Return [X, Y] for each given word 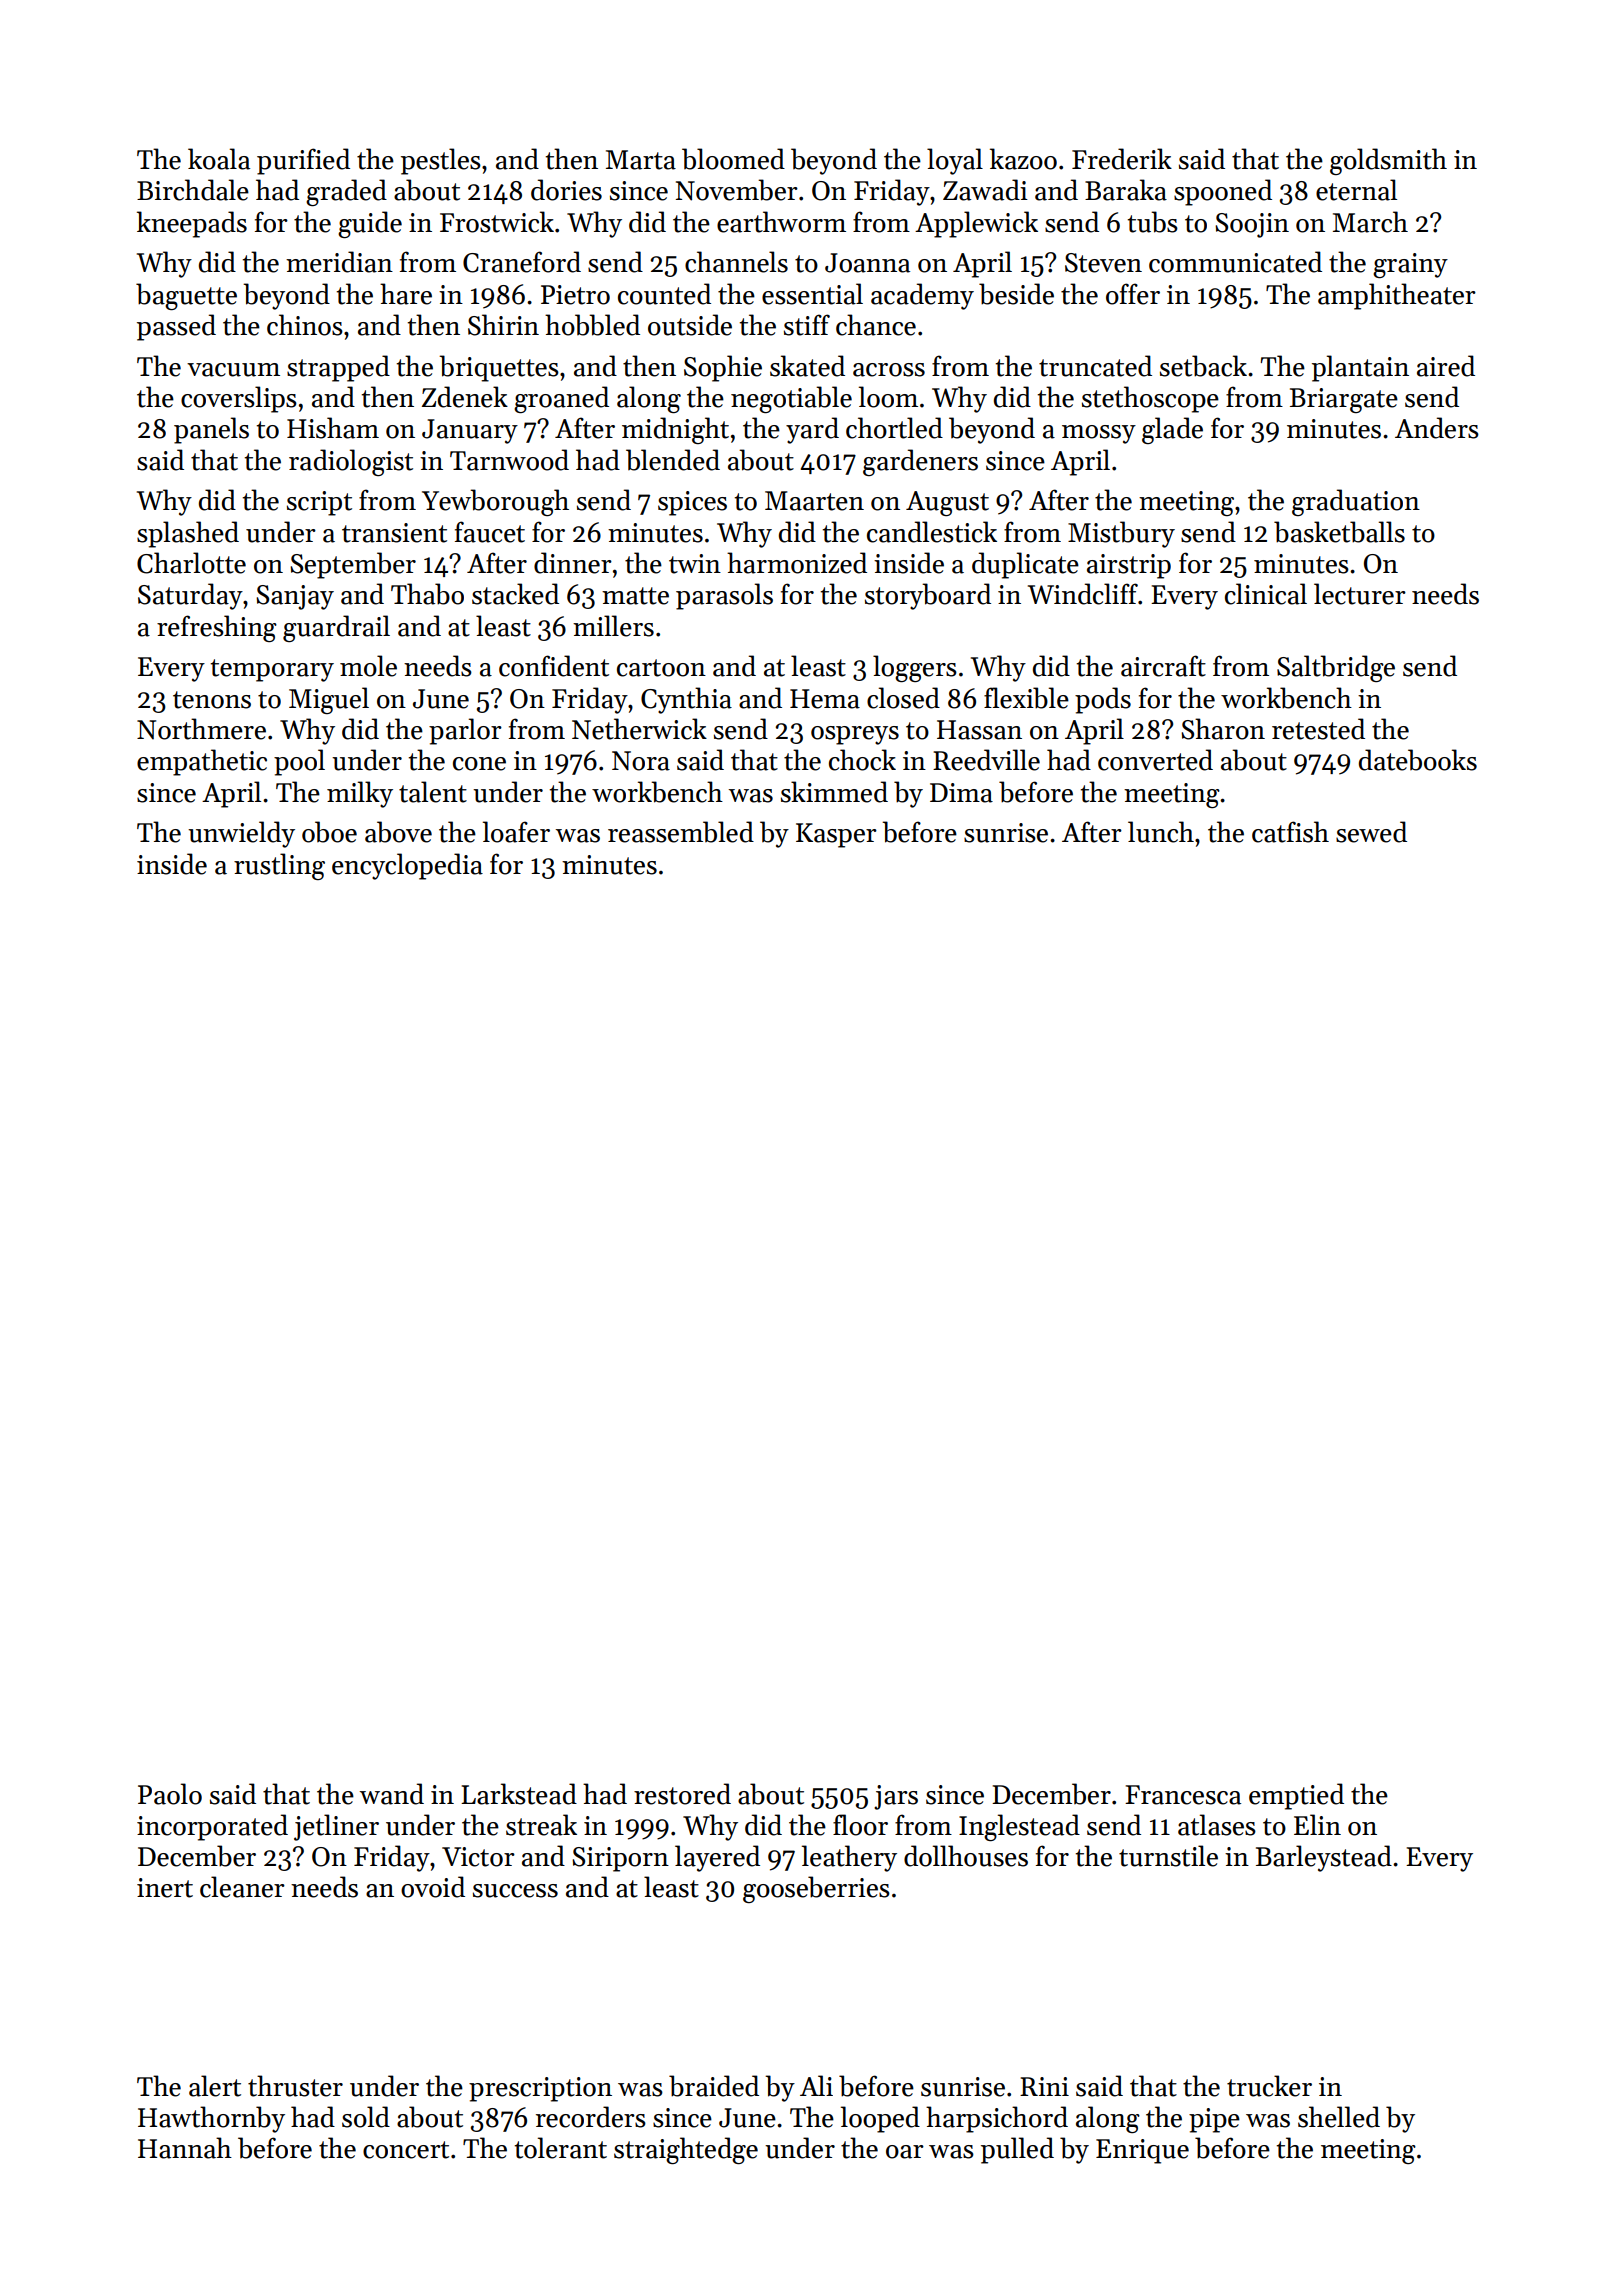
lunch [1161, 832]
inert [165, 1888]
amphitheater [1397, 296]
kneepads [192, 224]
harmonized [797, 563]
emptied [1296, 1796]
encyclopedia [407, 866]
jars [896, 1797]
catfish [1290, 832]
